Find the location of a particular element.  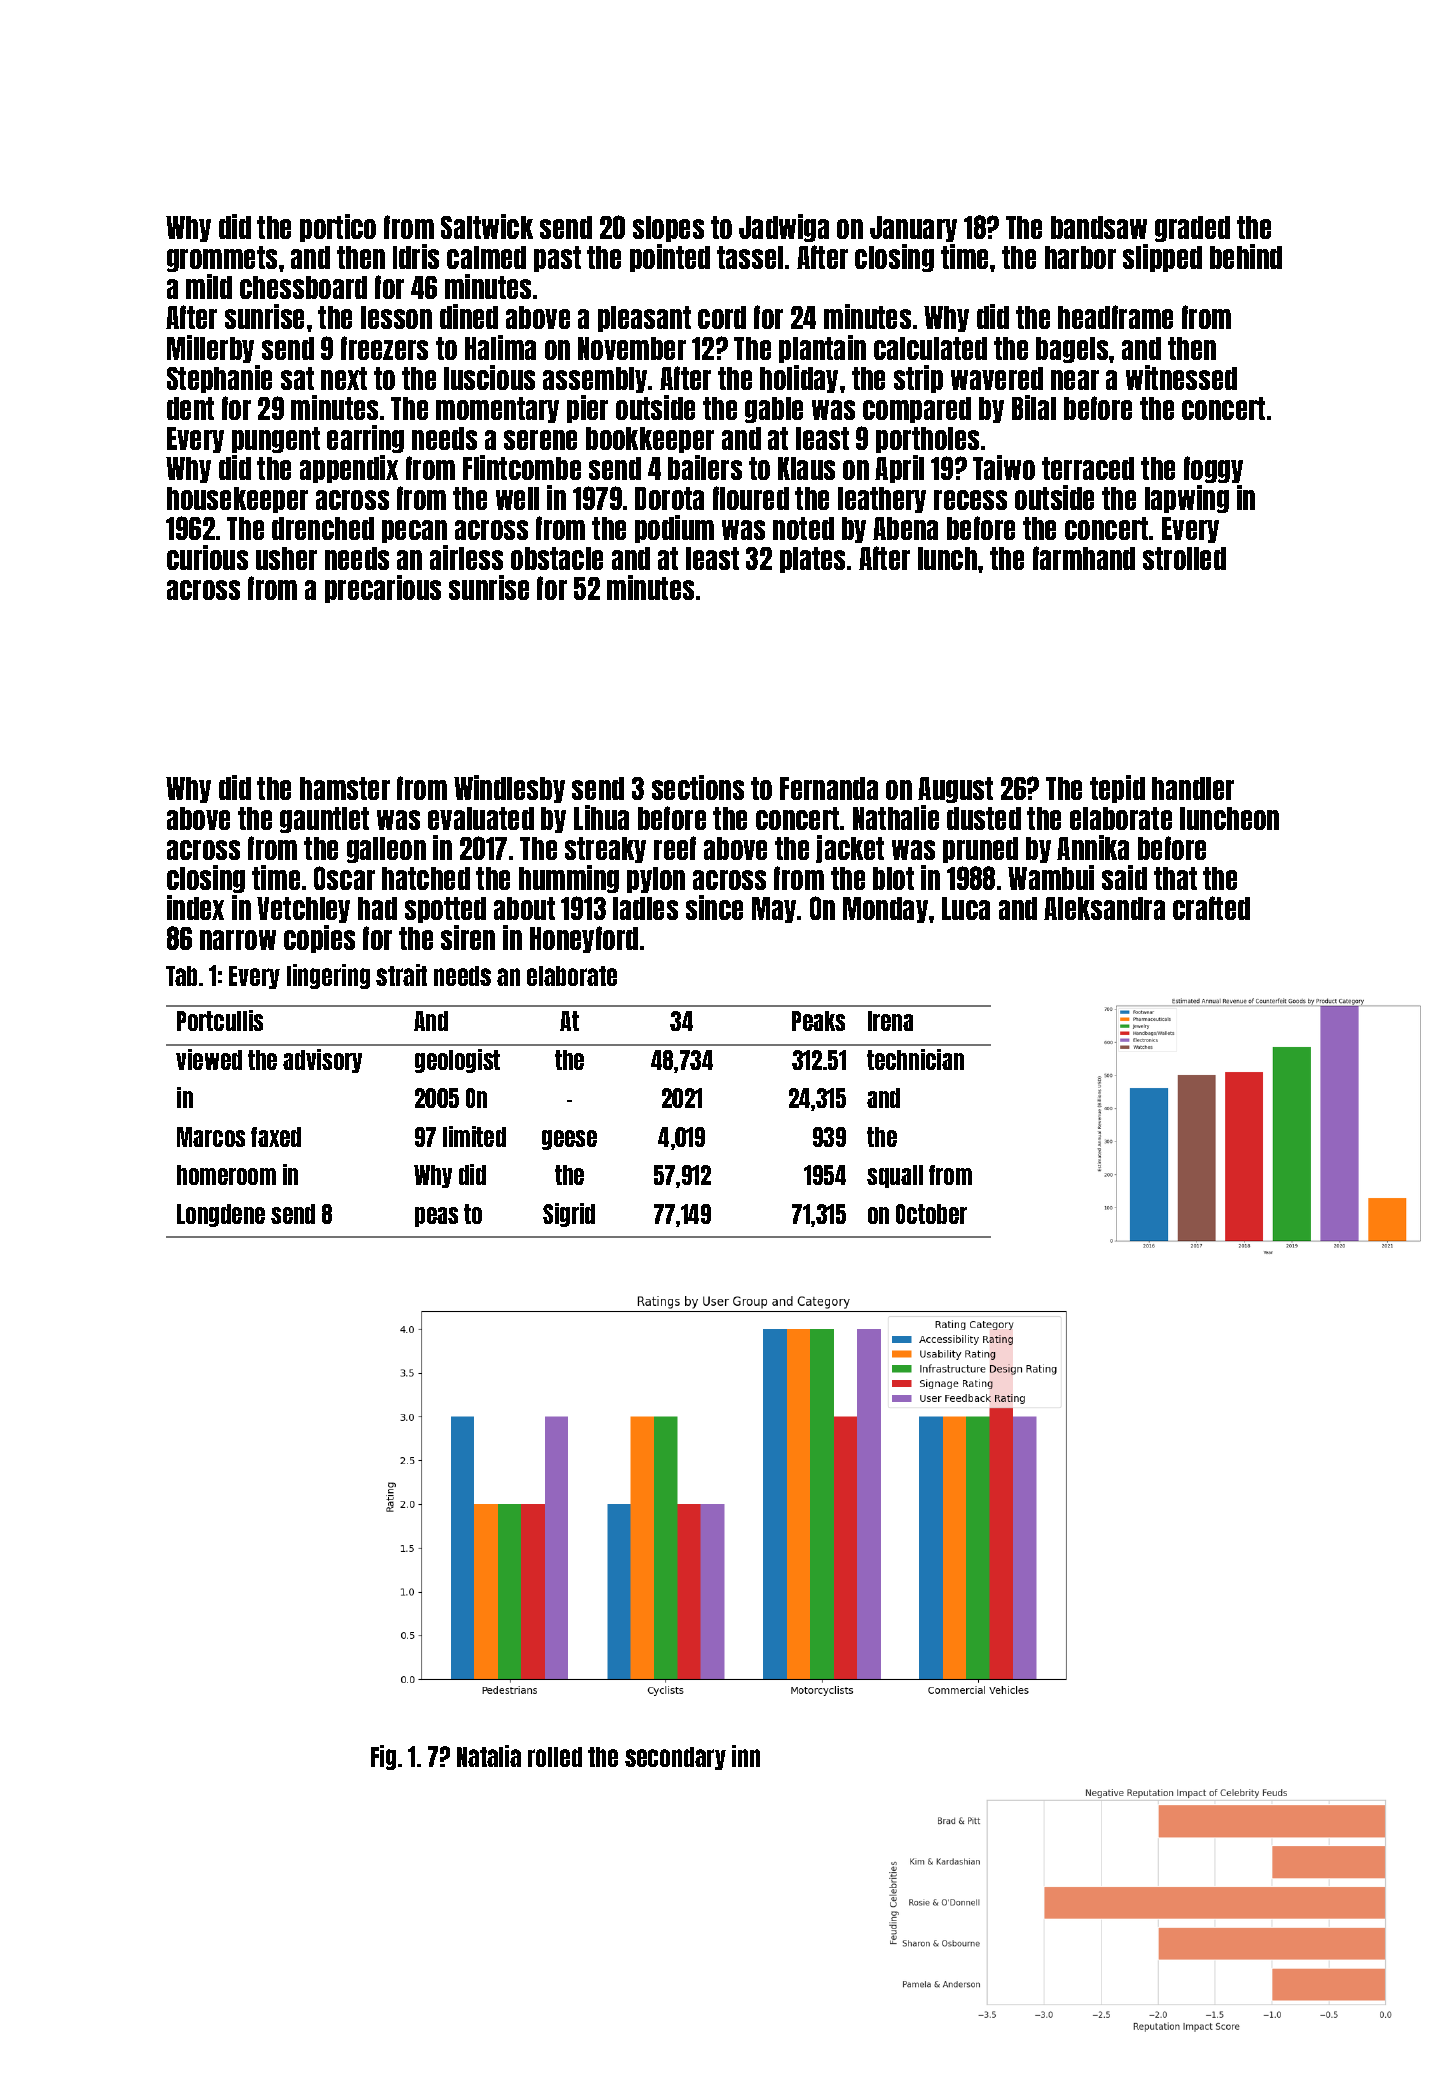

behind is located at coordinates (1246, 256).
